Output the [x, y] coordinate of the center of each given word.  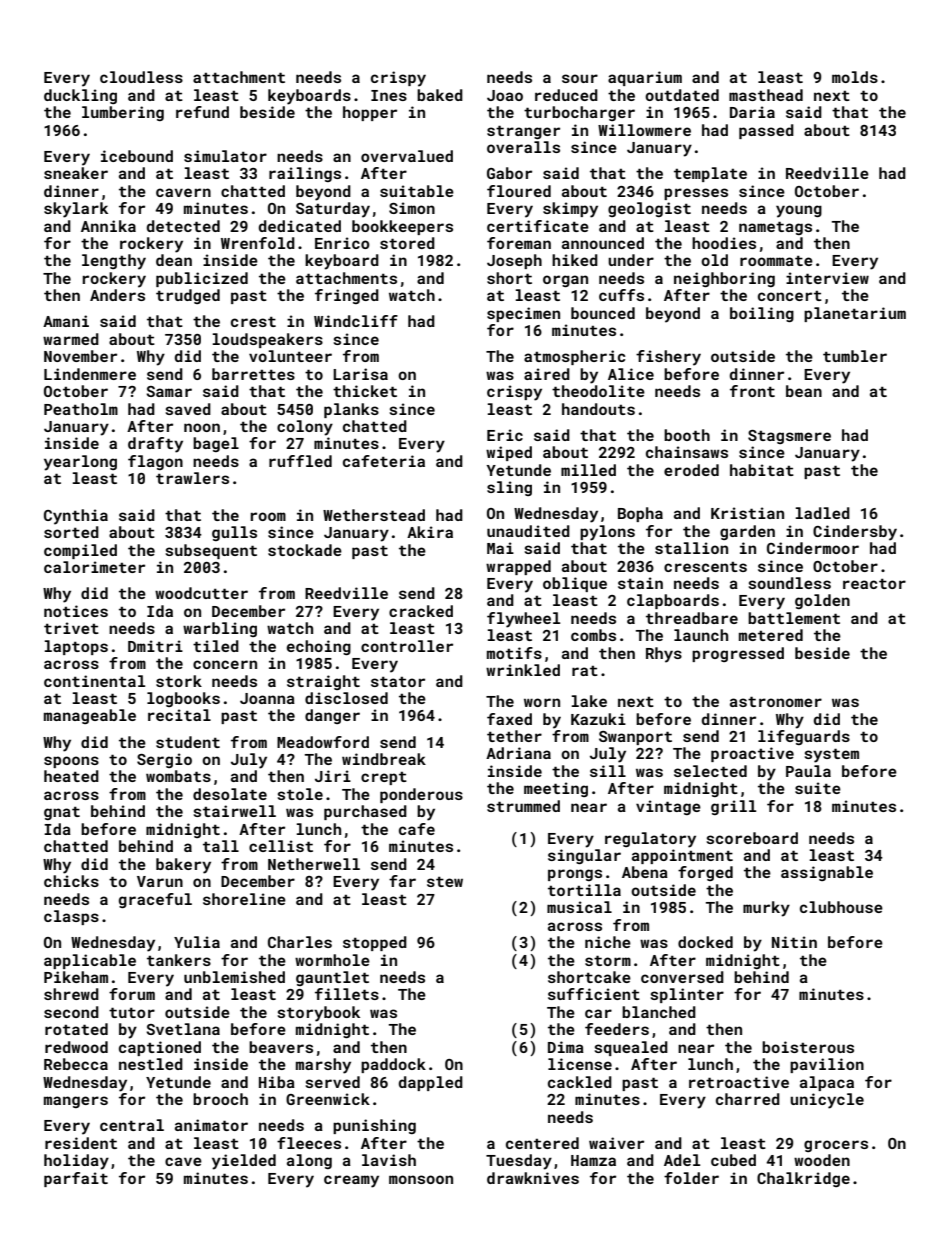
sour [580, 78]
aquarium [645, 78]
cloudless [141, 77]
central [132, 1125]
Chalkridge [803, 1179]
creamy [351, 1181]
